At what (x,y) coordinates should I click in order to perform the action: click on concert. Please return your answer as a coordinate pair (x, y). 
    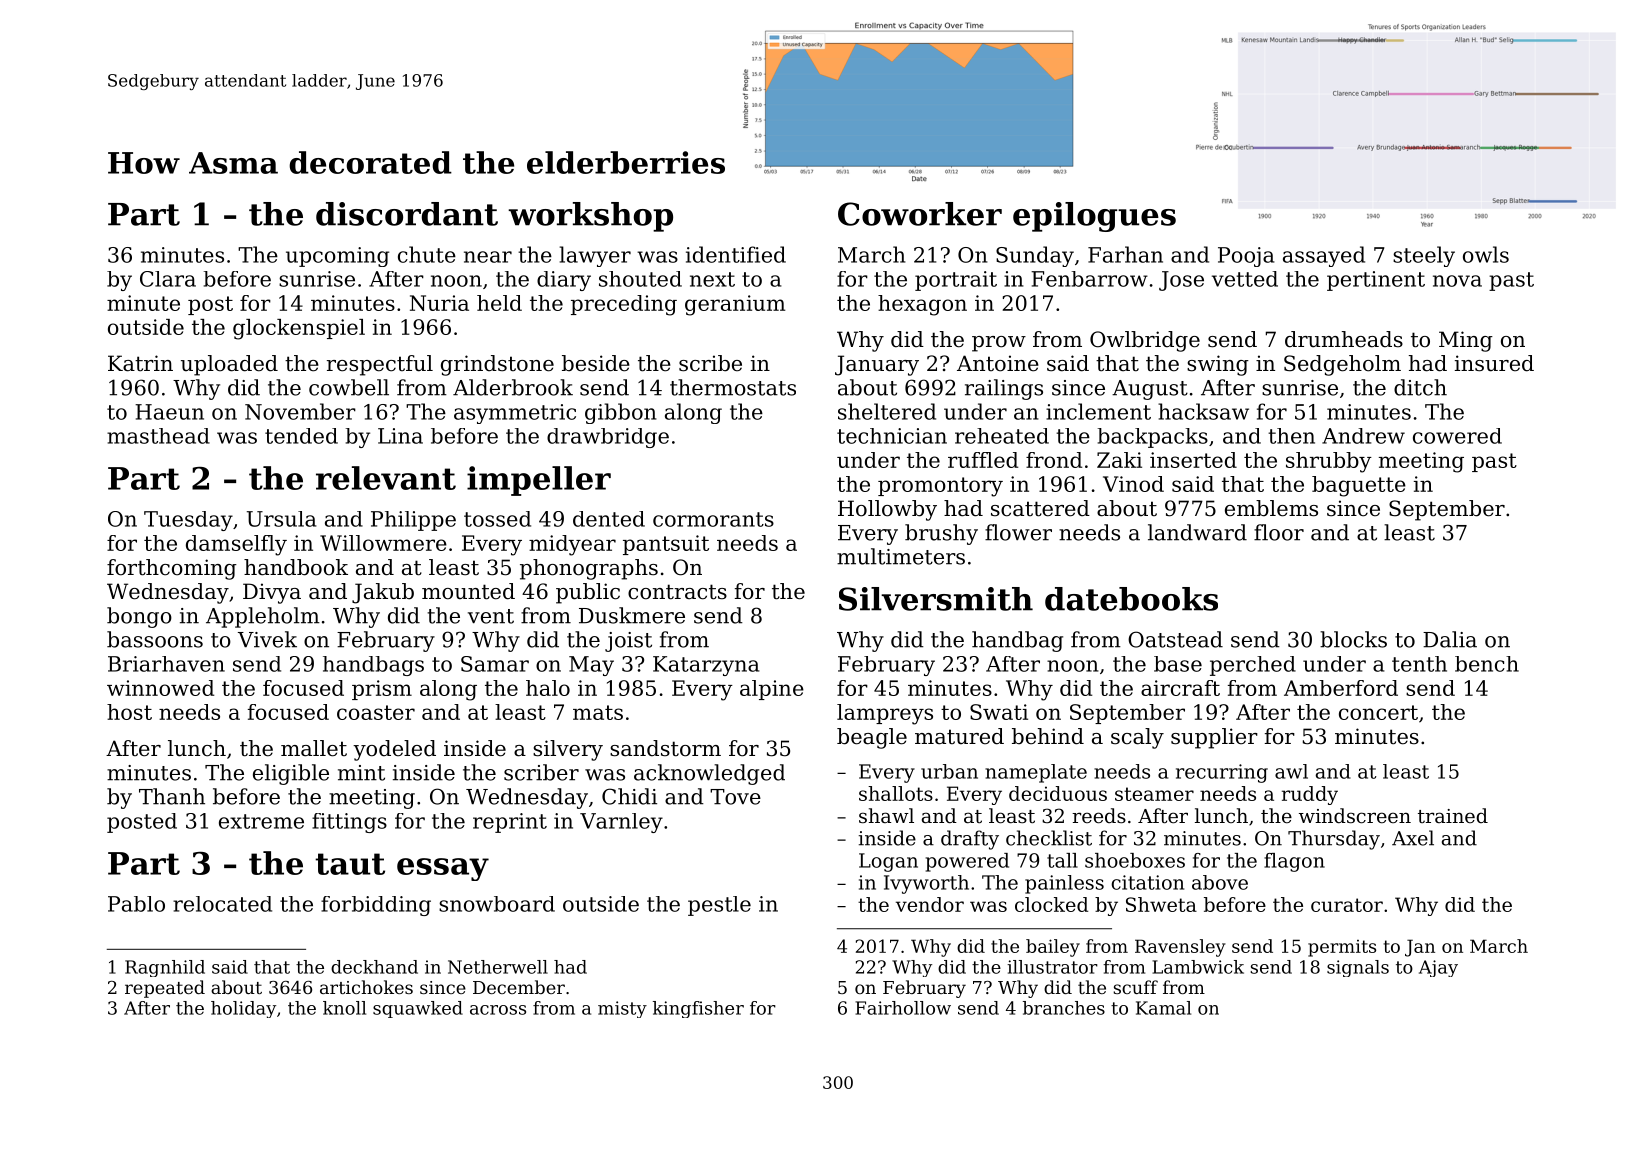
    Looking at the image, I should click on (1378, 712).
